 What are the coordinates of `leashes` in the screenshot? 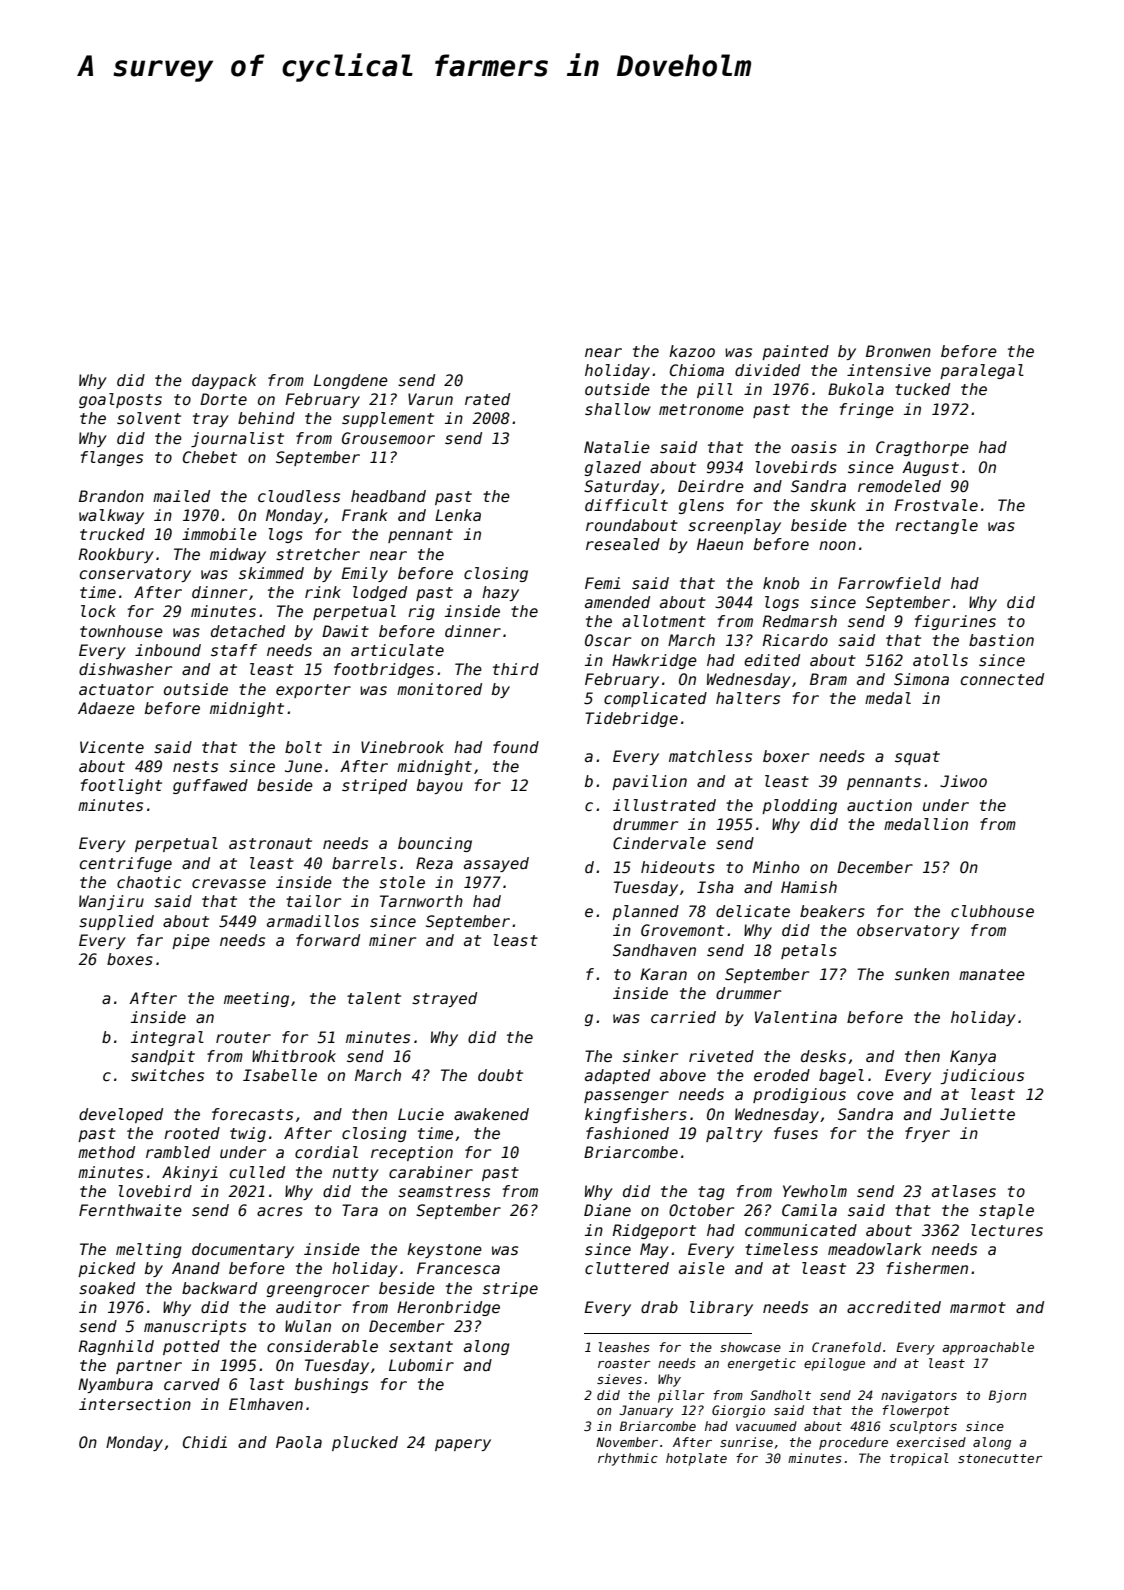 It's located at (624, 1347).
